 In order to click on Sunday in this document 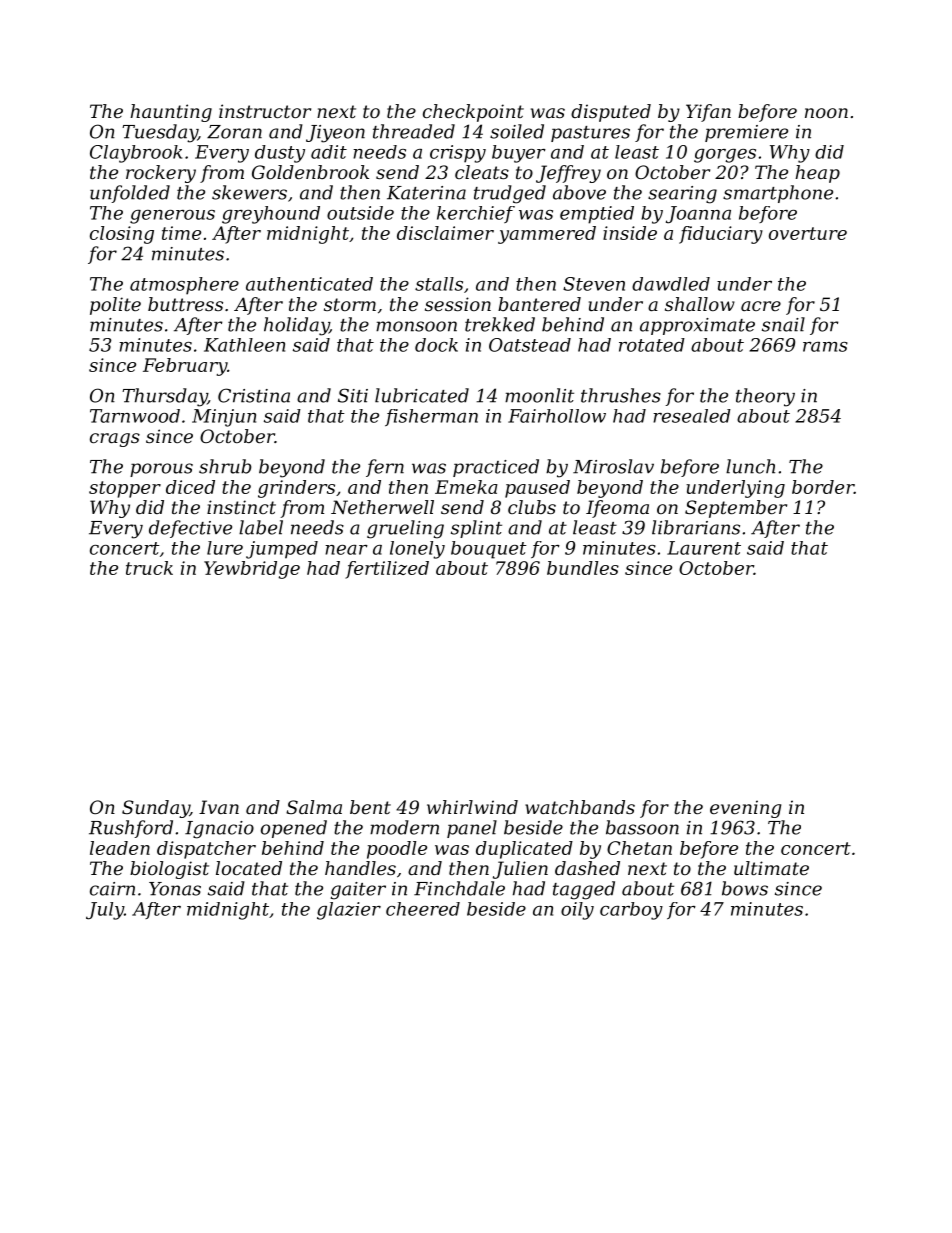, I will do `click(156, 809)`.
